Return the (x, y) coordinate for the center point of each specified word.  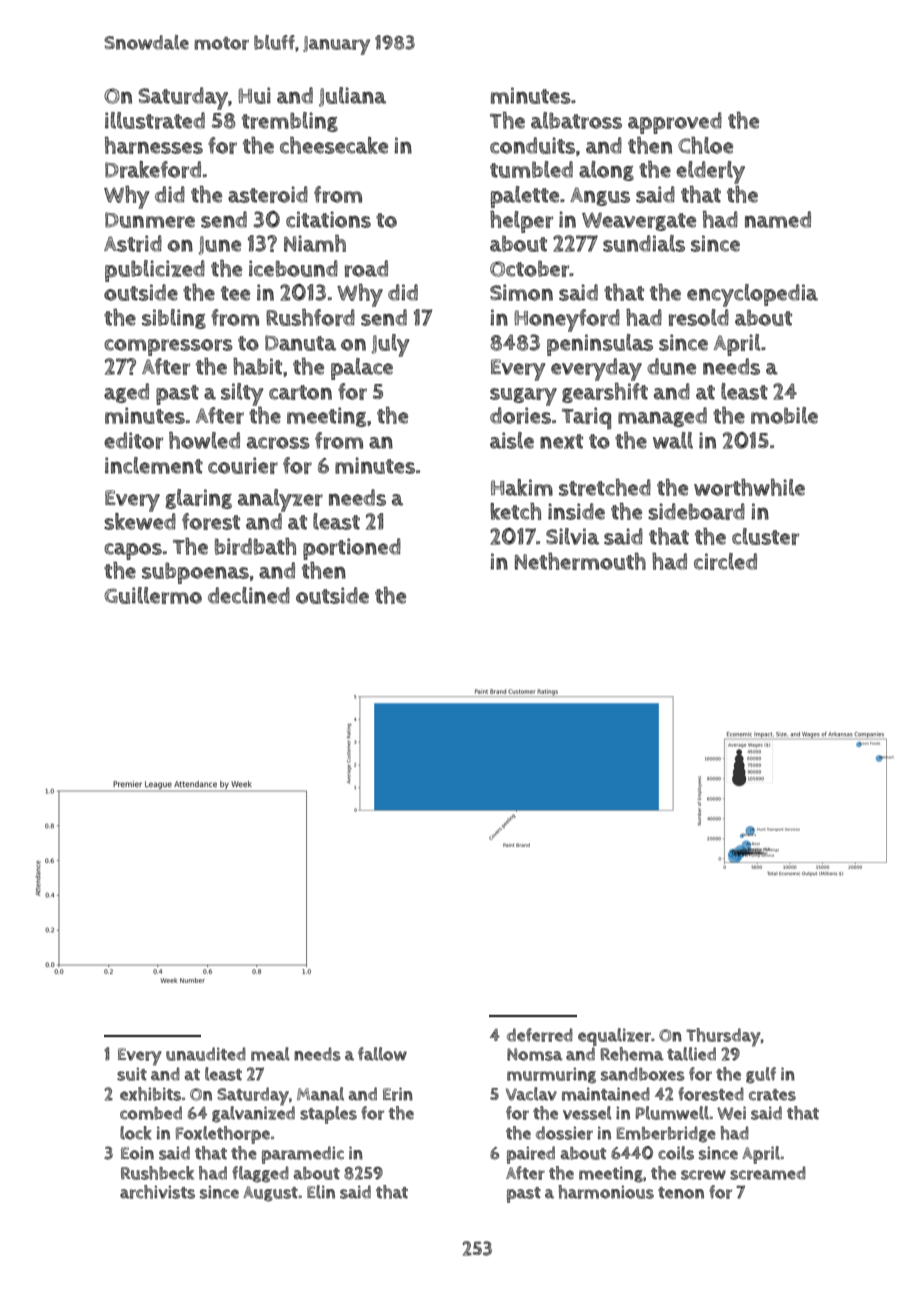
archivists (157, 1192)
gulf (761, 1075)
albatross (576, 120)
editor (133, 440)
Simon (521, 292)
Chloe (705, 145)
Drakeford (153, 169)
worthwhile (749, 487)
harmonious (606, 1192)
